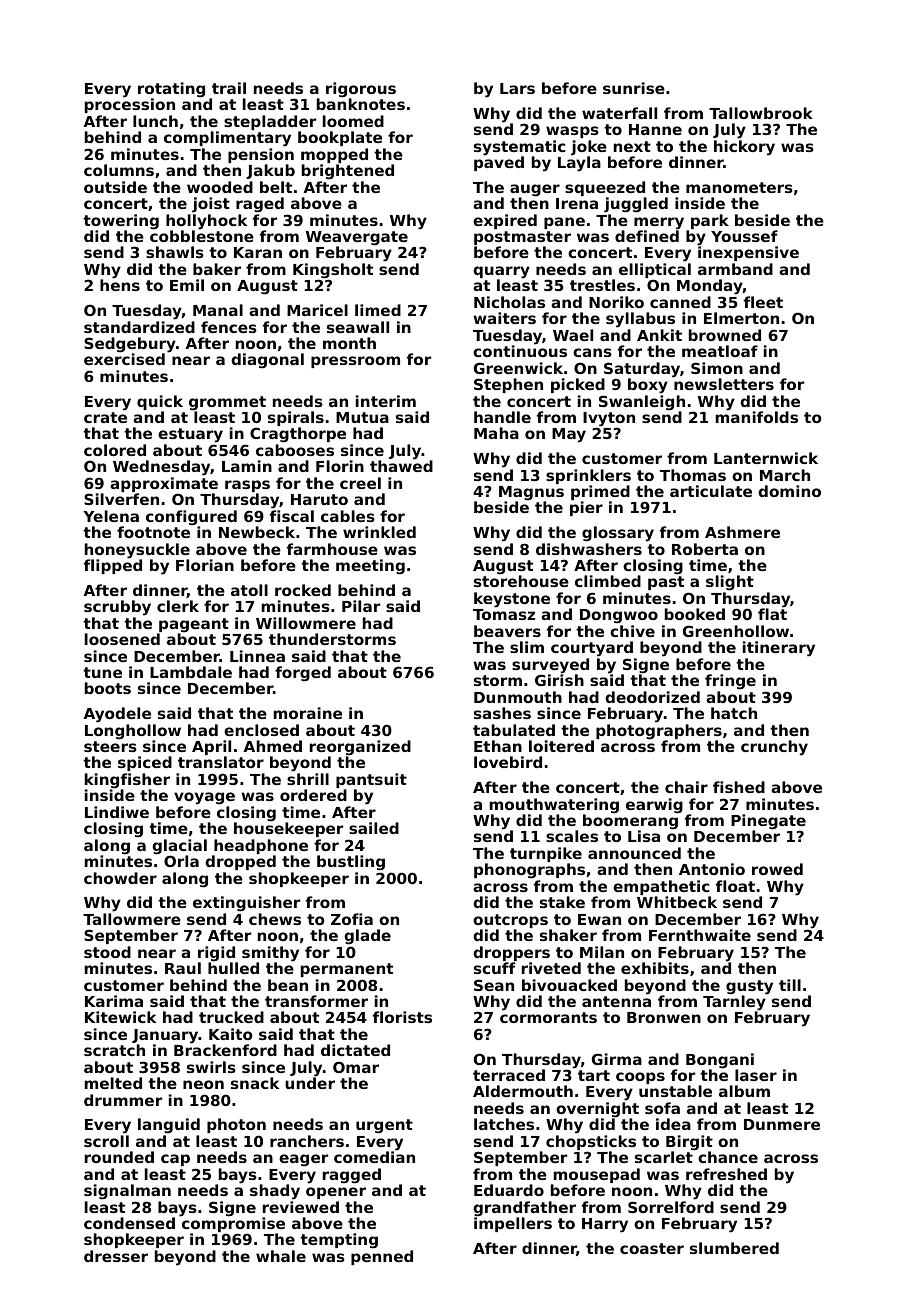 The image size is (908, 1316). What do you see at coordinates (340, 138) in the page?
I see `bookplate` at bounding box center [340, 138].
